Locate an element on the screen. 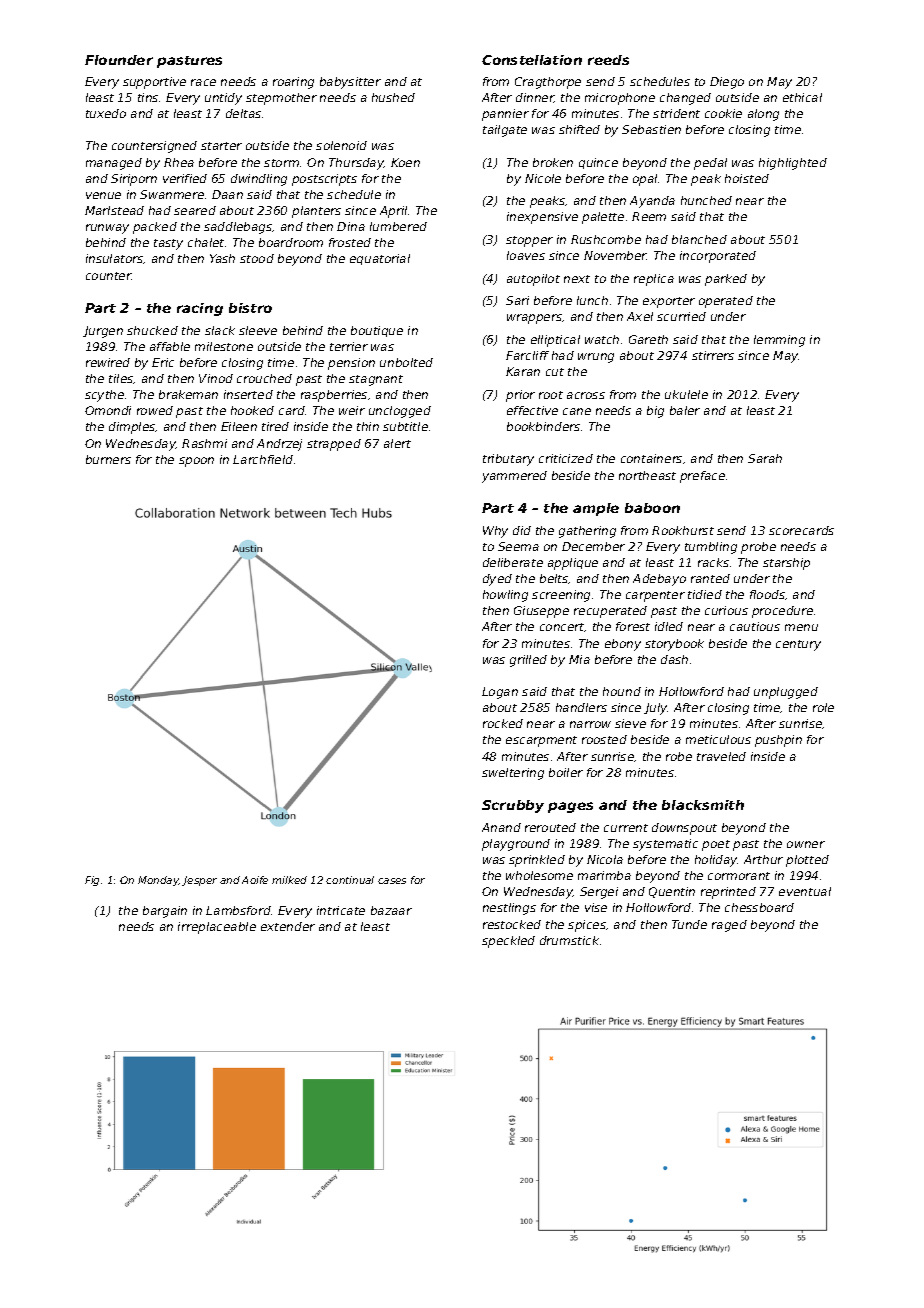  Diego is located at coordinates (727, 83).
